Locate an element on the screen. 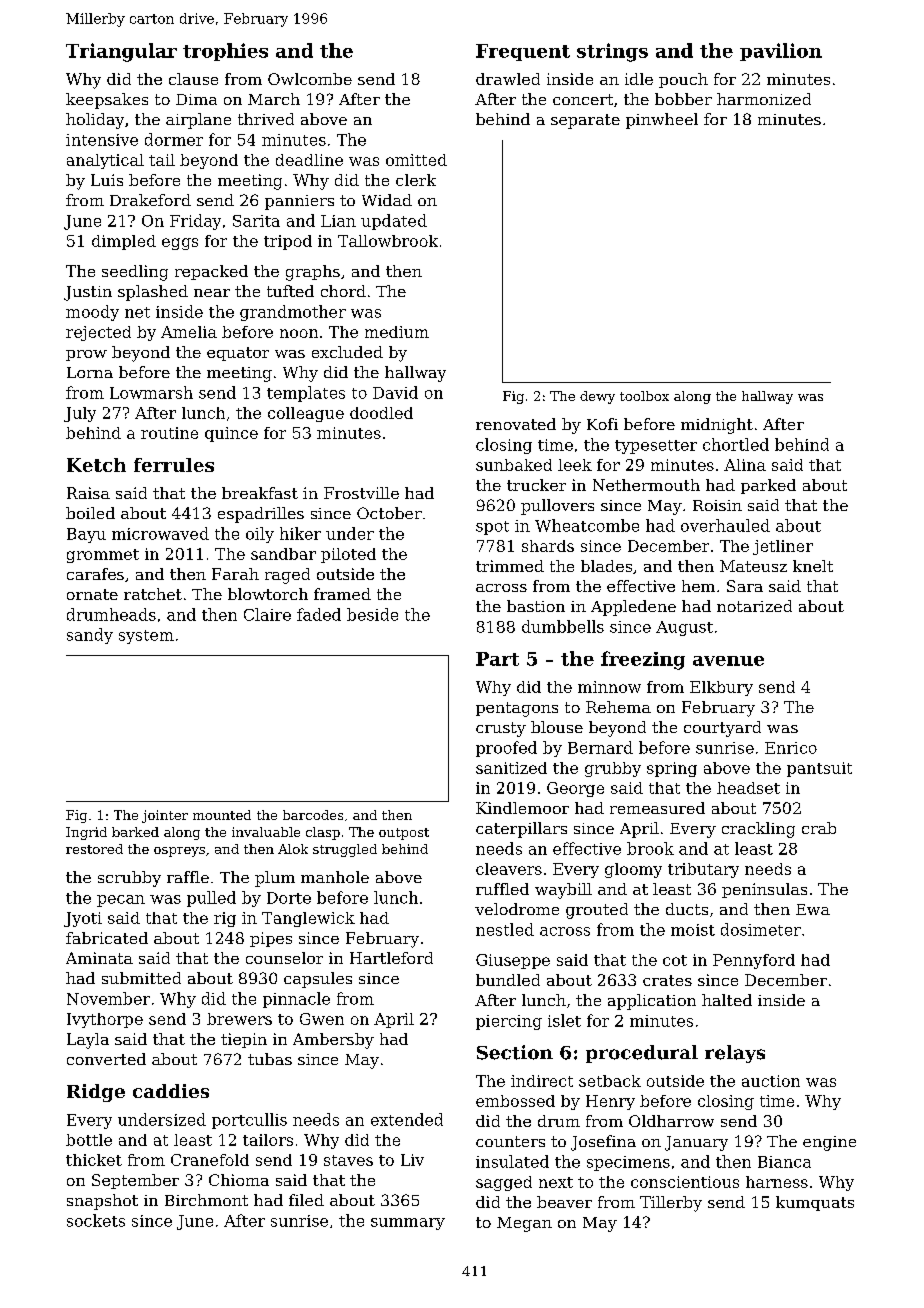  pavilion is located at coordinates (781, 52).
